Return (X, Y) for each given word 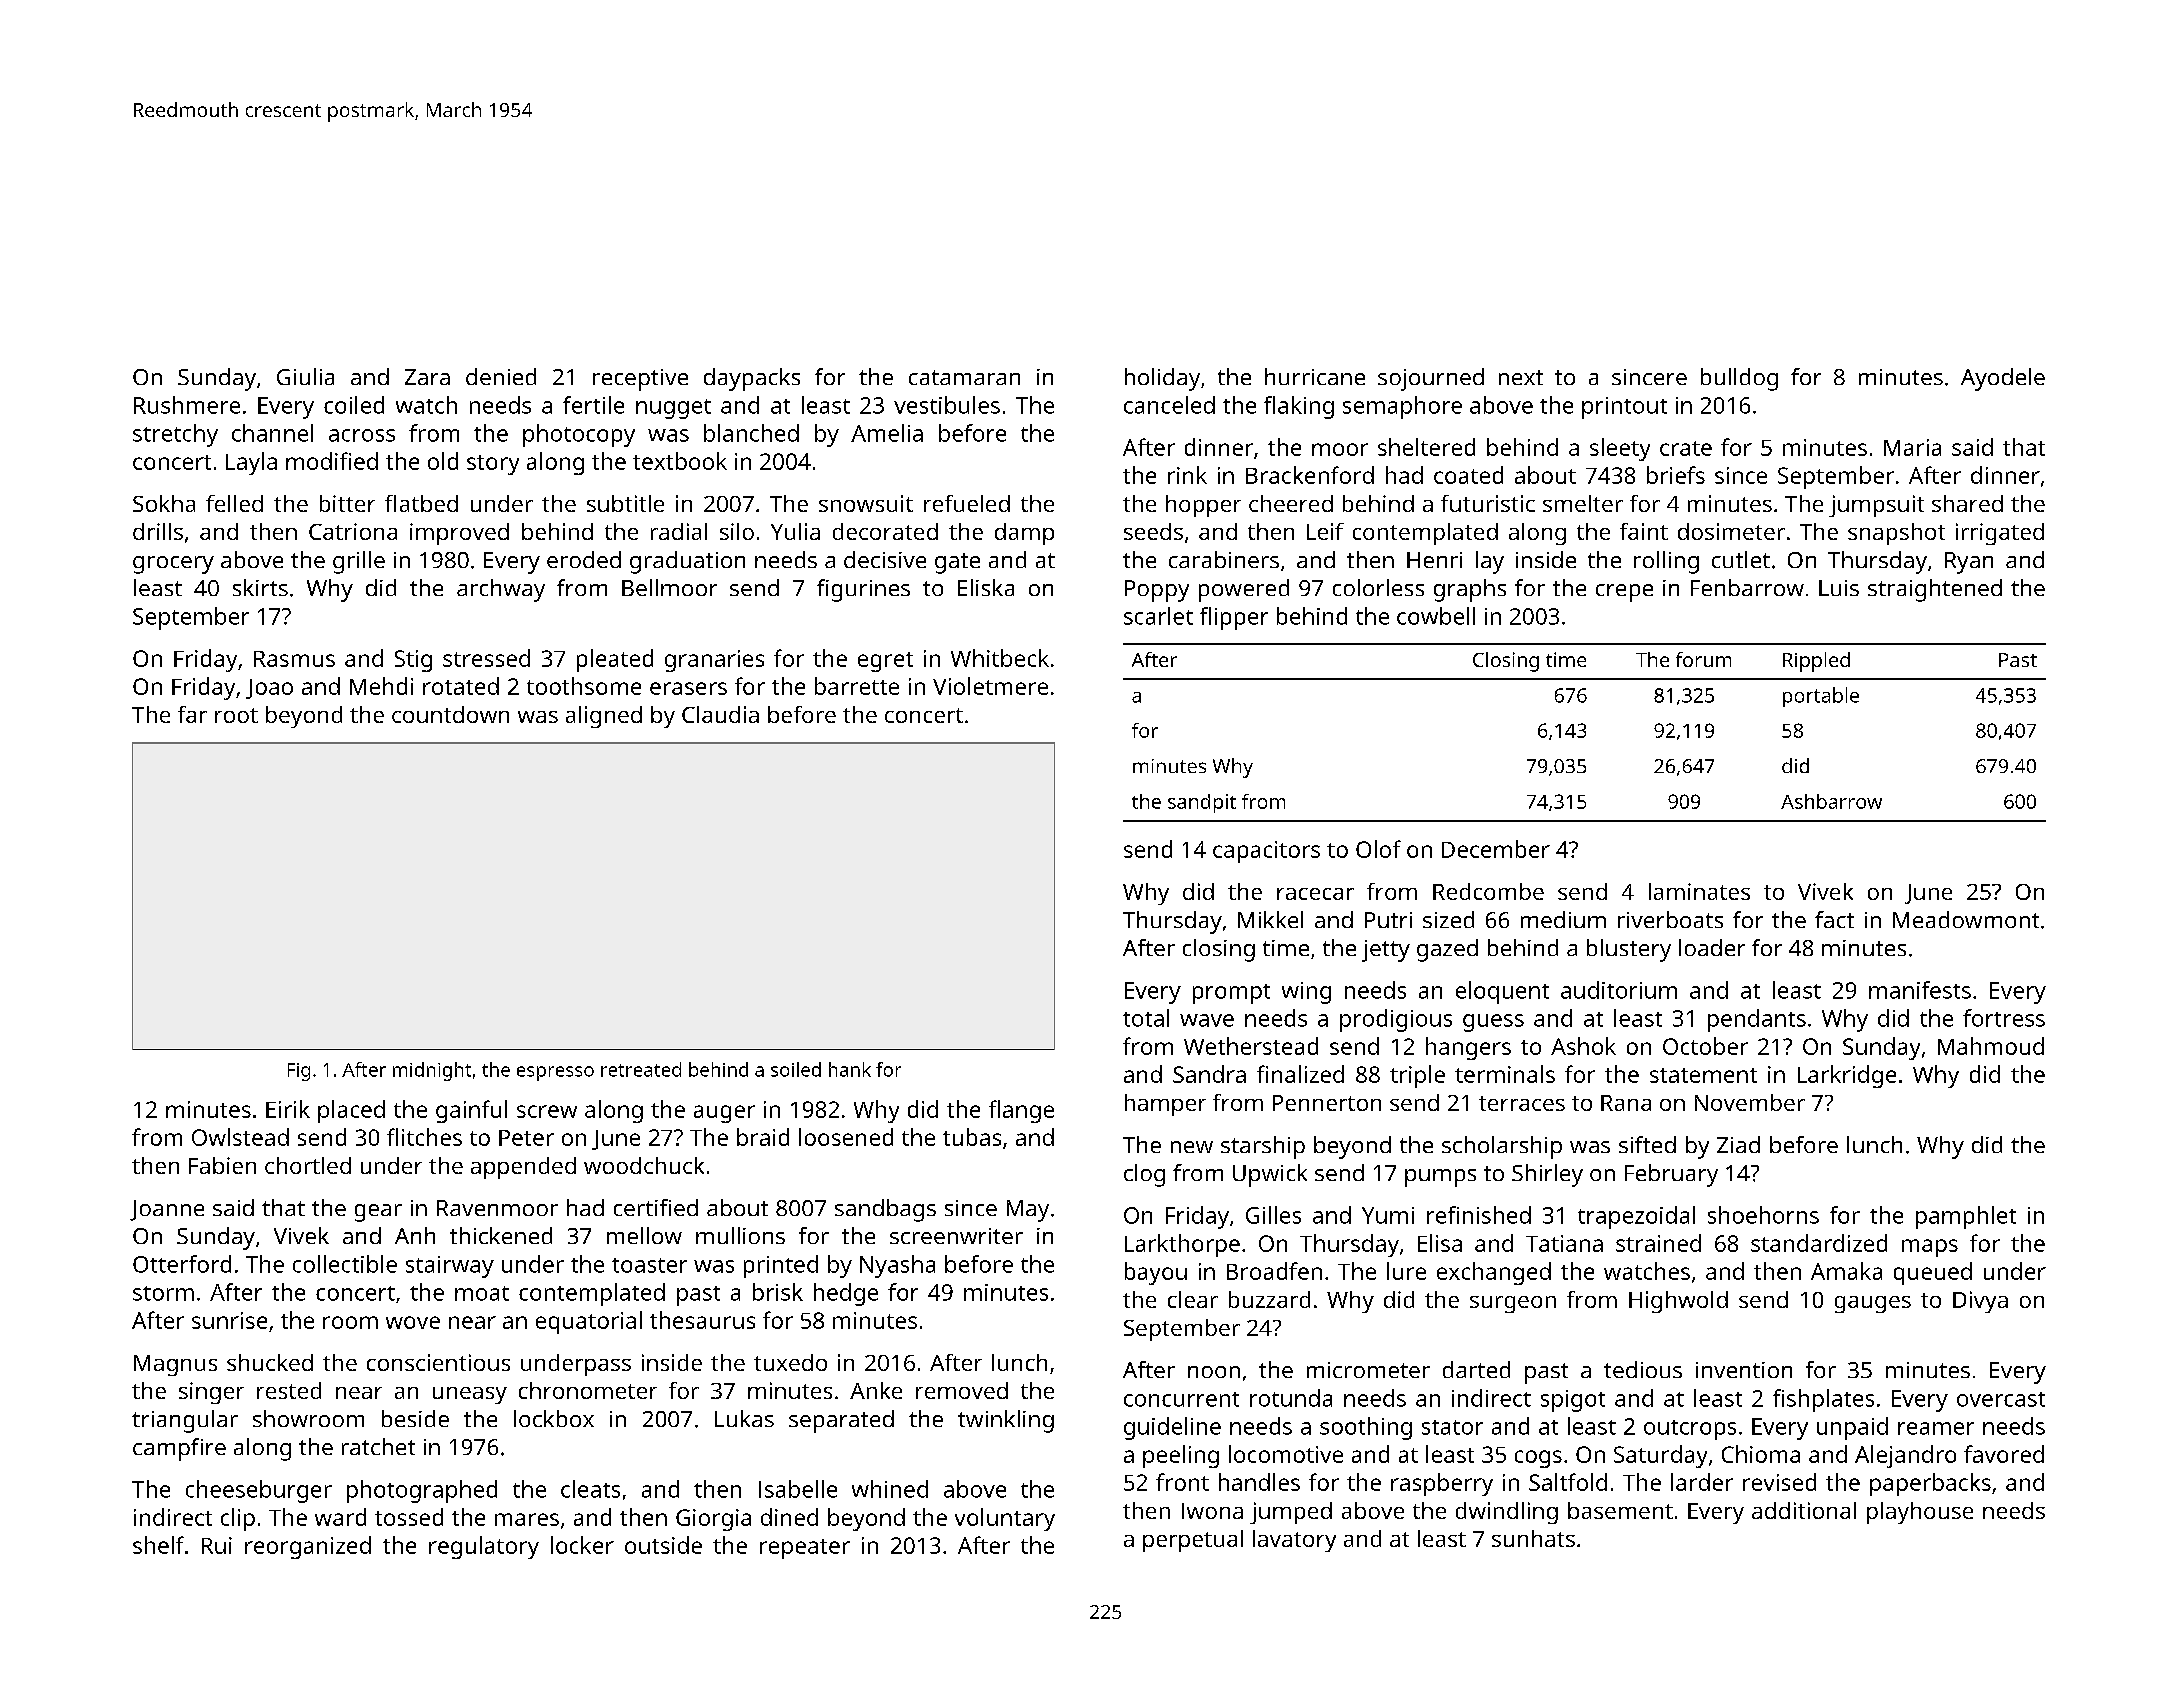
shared (1967, 503)
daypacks (752, 379)
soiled (796, 1069)
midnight (432, 1071)
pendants (1757, 1020)
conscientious (438, 1362)
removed (962, 1390)
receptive (640, 380)
